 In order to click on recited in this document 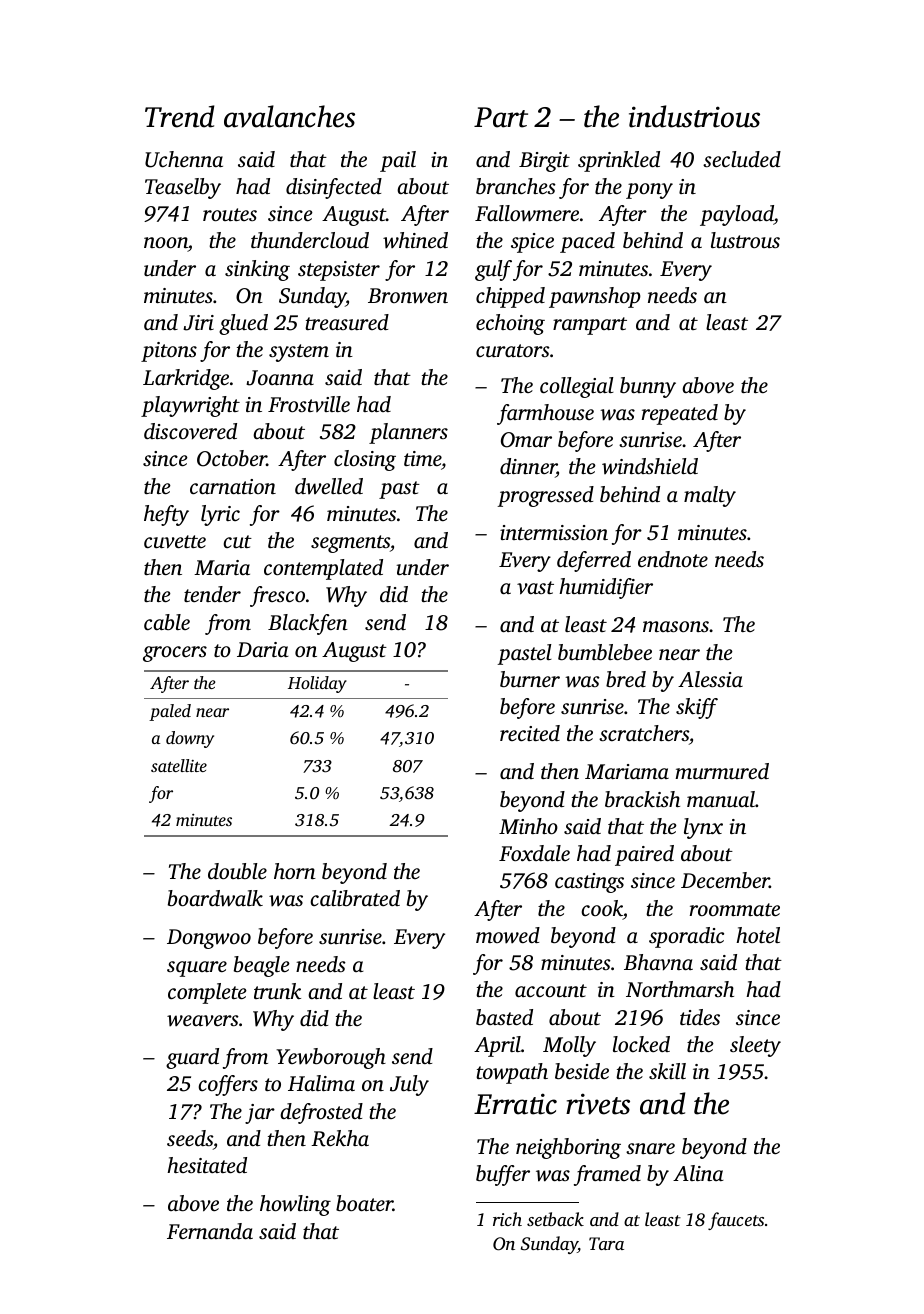, I will do `click(530, 733)`.
